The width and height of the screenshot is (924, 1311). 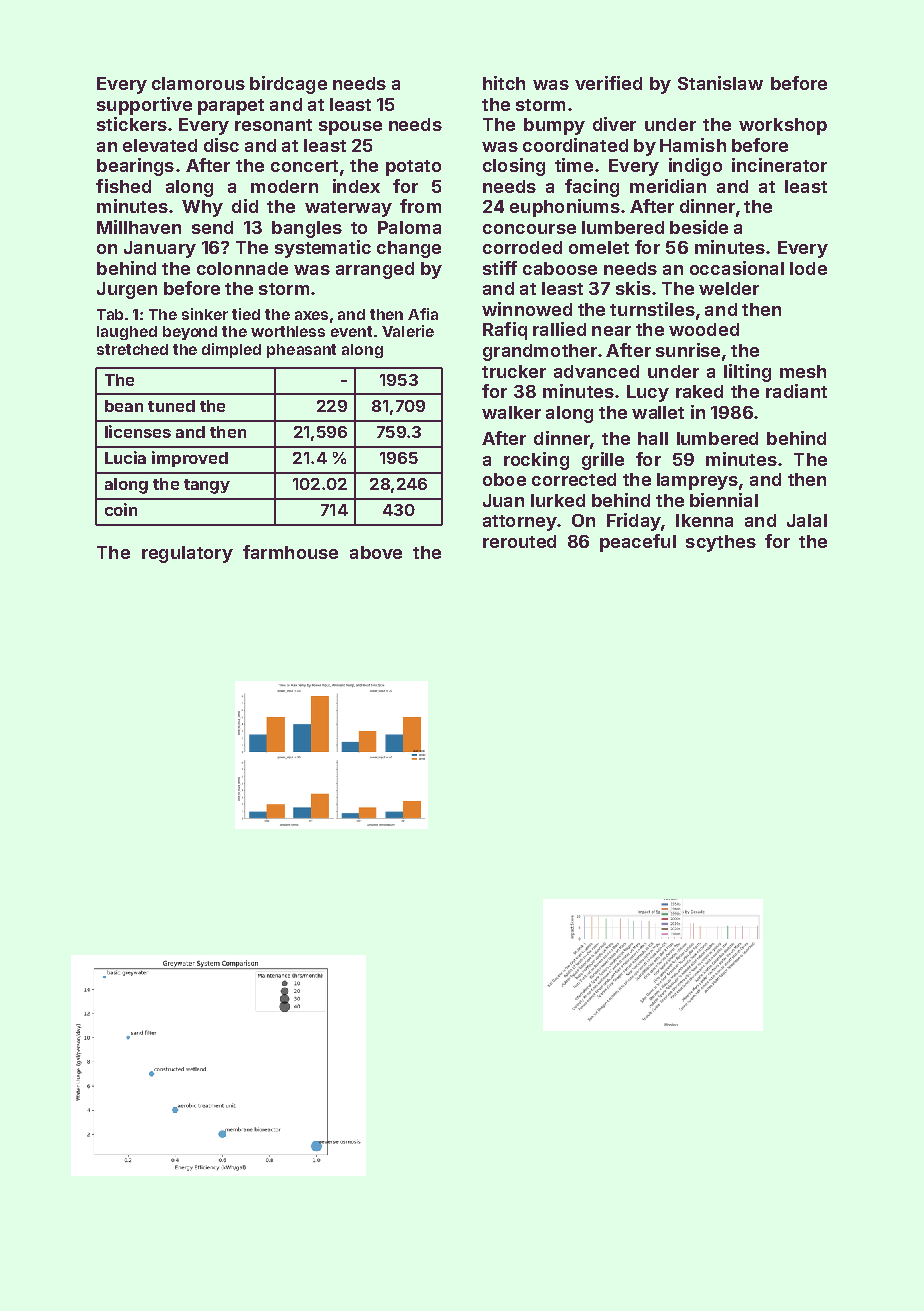 What do you see at coordinates (504, 479) in the screenshot?
I see `oboe` at bounding box center [504, 479].
